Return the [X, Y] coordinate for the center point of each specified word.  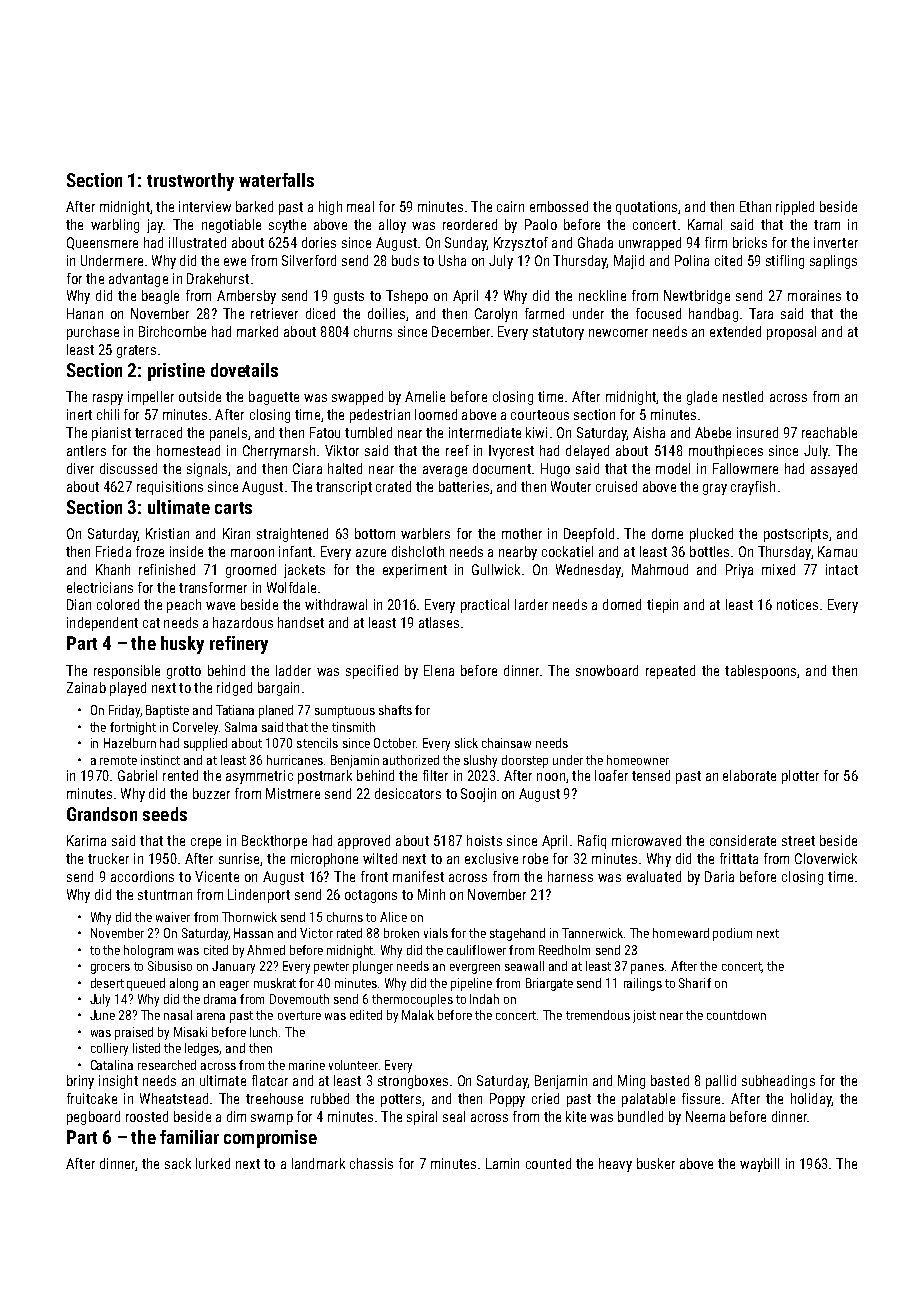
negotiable [231, 226]
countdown [736, 1015]
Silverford [309, 260]
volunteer [353, 1065]
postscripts [796, 535]
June [102, 1015]
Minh [431, 894]
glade [702, 398]
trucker [108, 858]
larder [531, 604]
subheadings [778, 1082]
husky [182, 645]
